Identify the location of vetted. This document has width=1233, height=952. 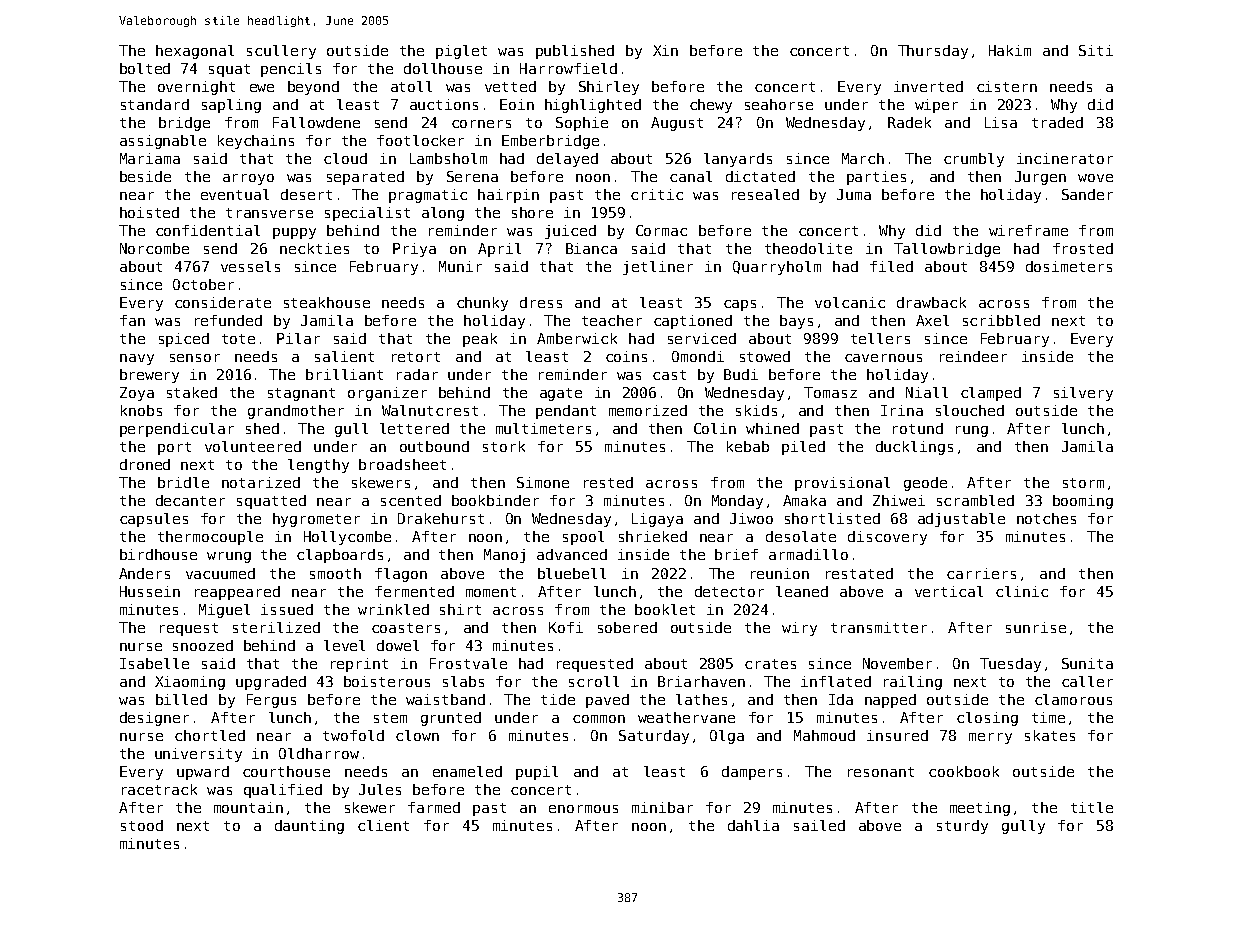
(510, 86).
